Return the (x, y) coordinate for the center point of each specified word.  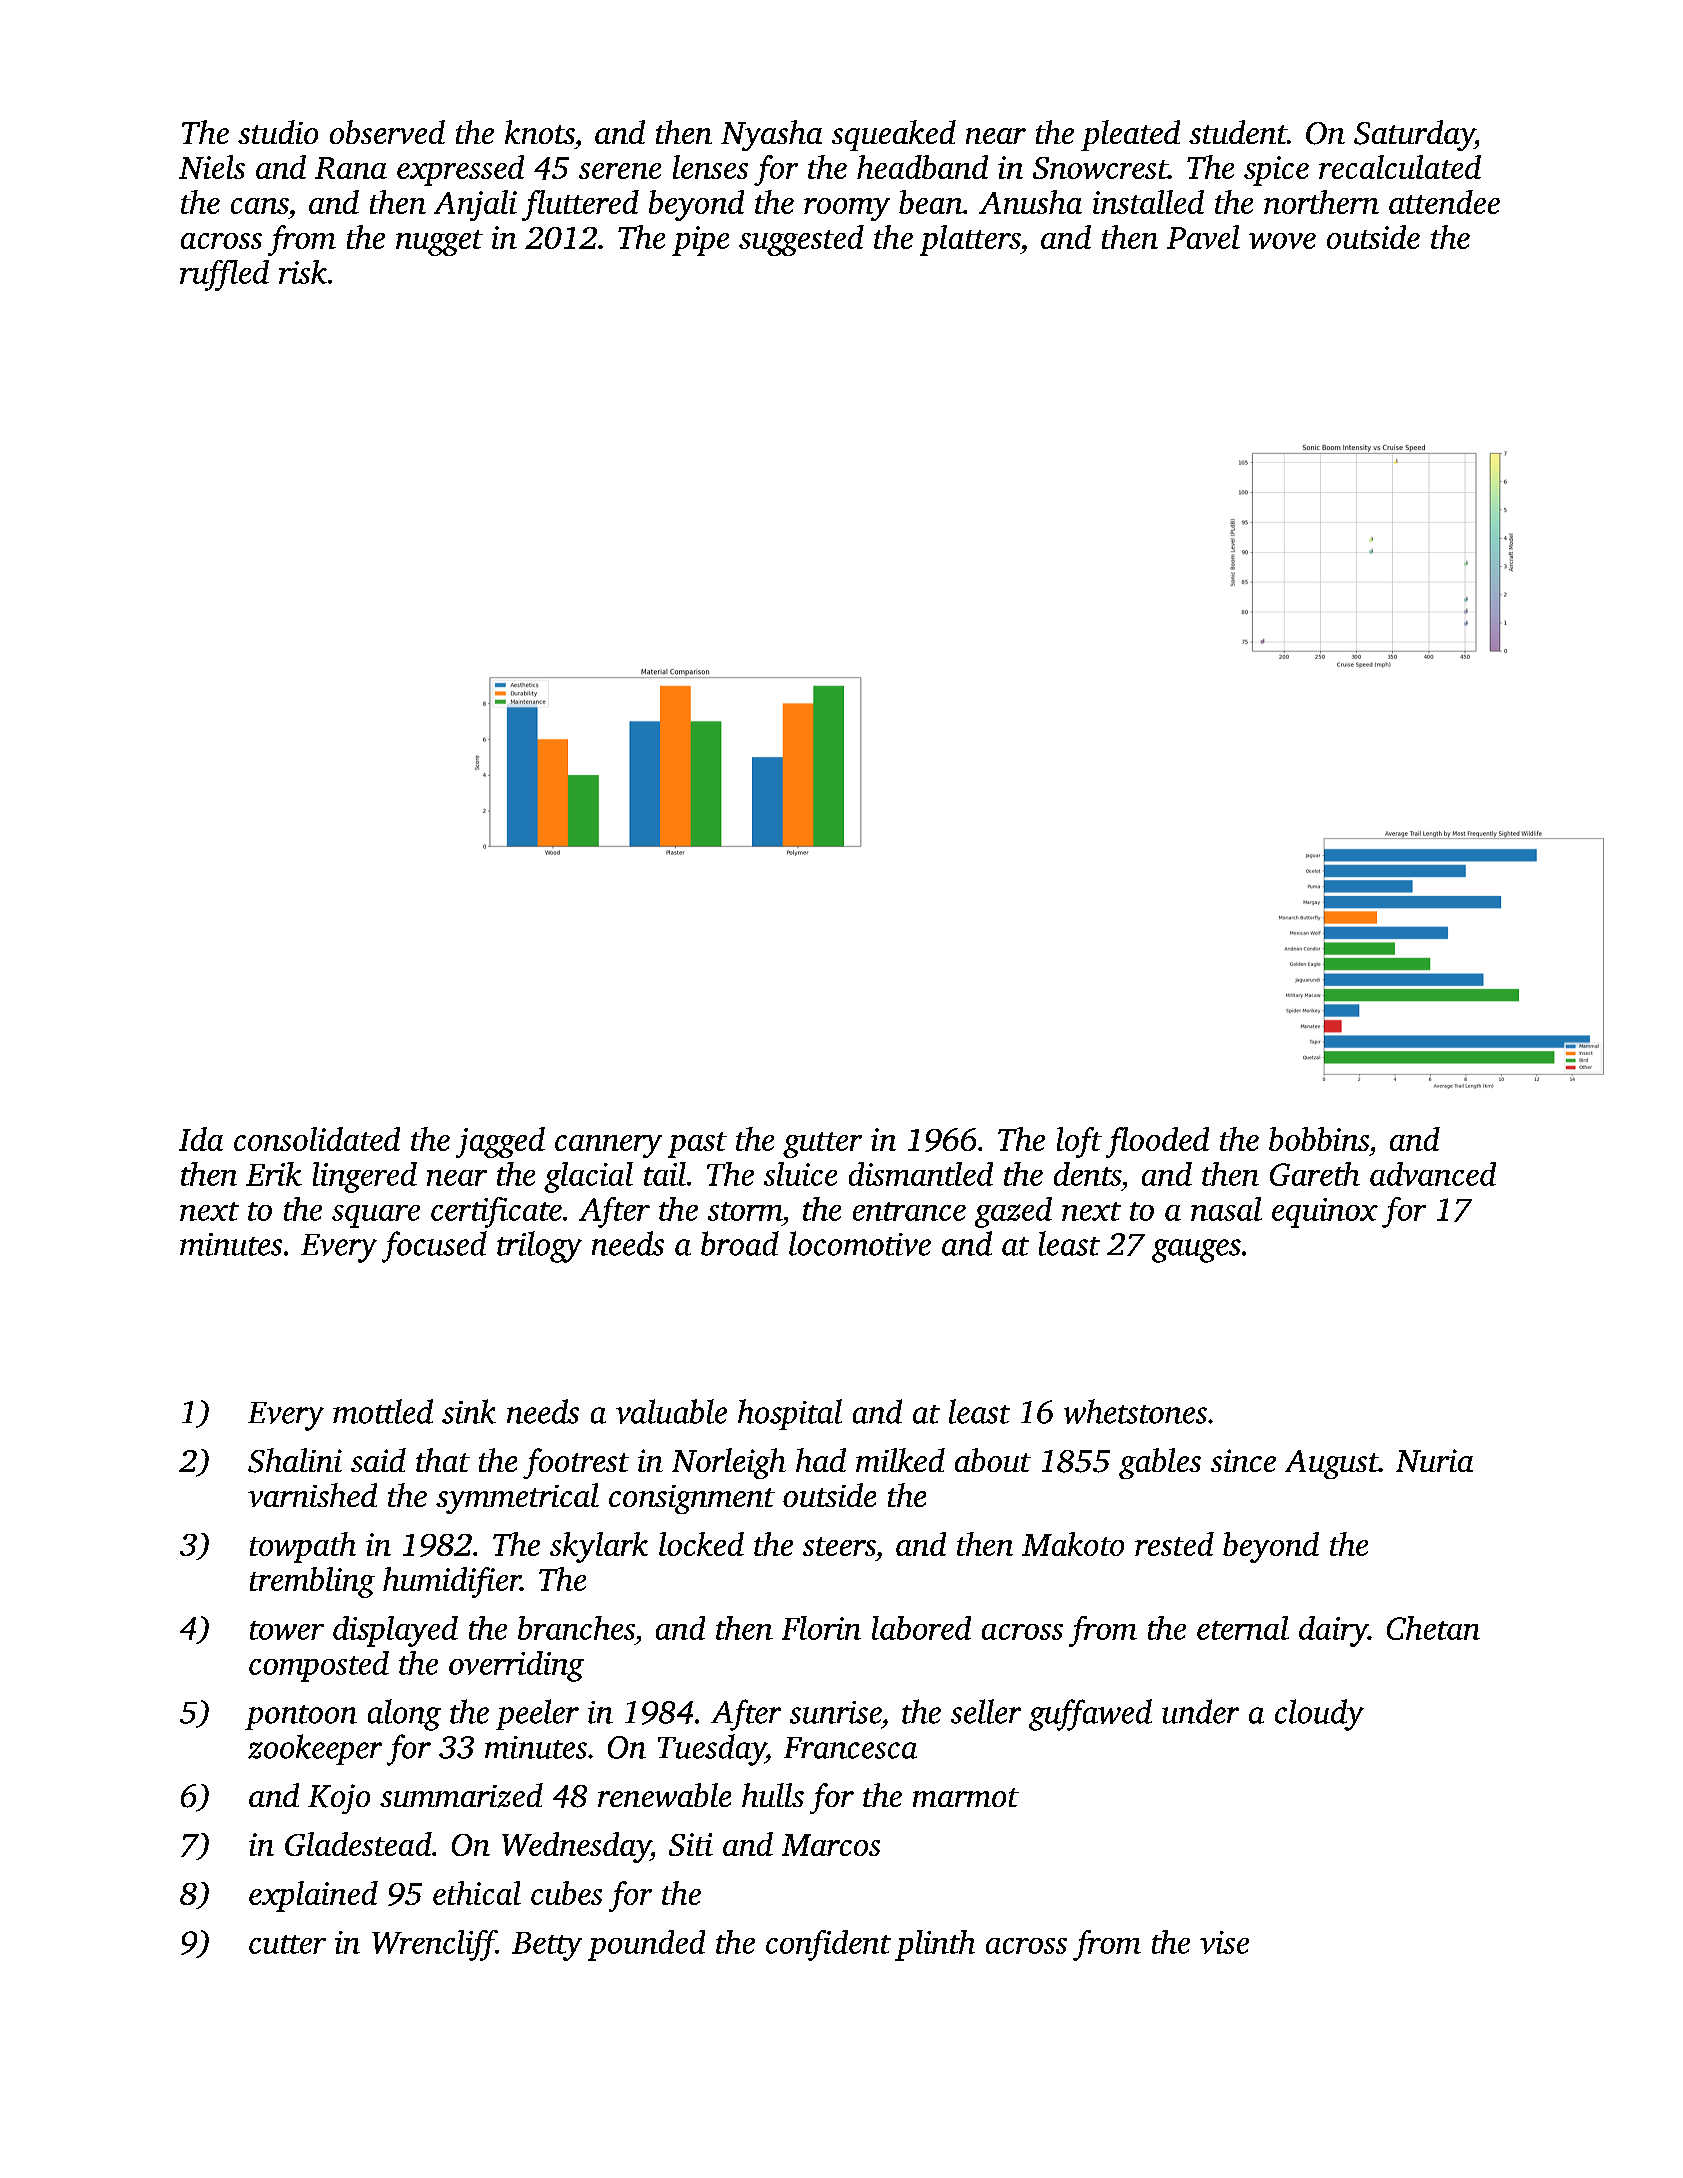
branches (576, 1628)
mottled (383, 1411)
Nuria (1434, 1460)
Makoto (1073, 1544)
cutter (287, 1944)
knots (539, 132)
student (1238, 132)
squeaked (894, 135)
